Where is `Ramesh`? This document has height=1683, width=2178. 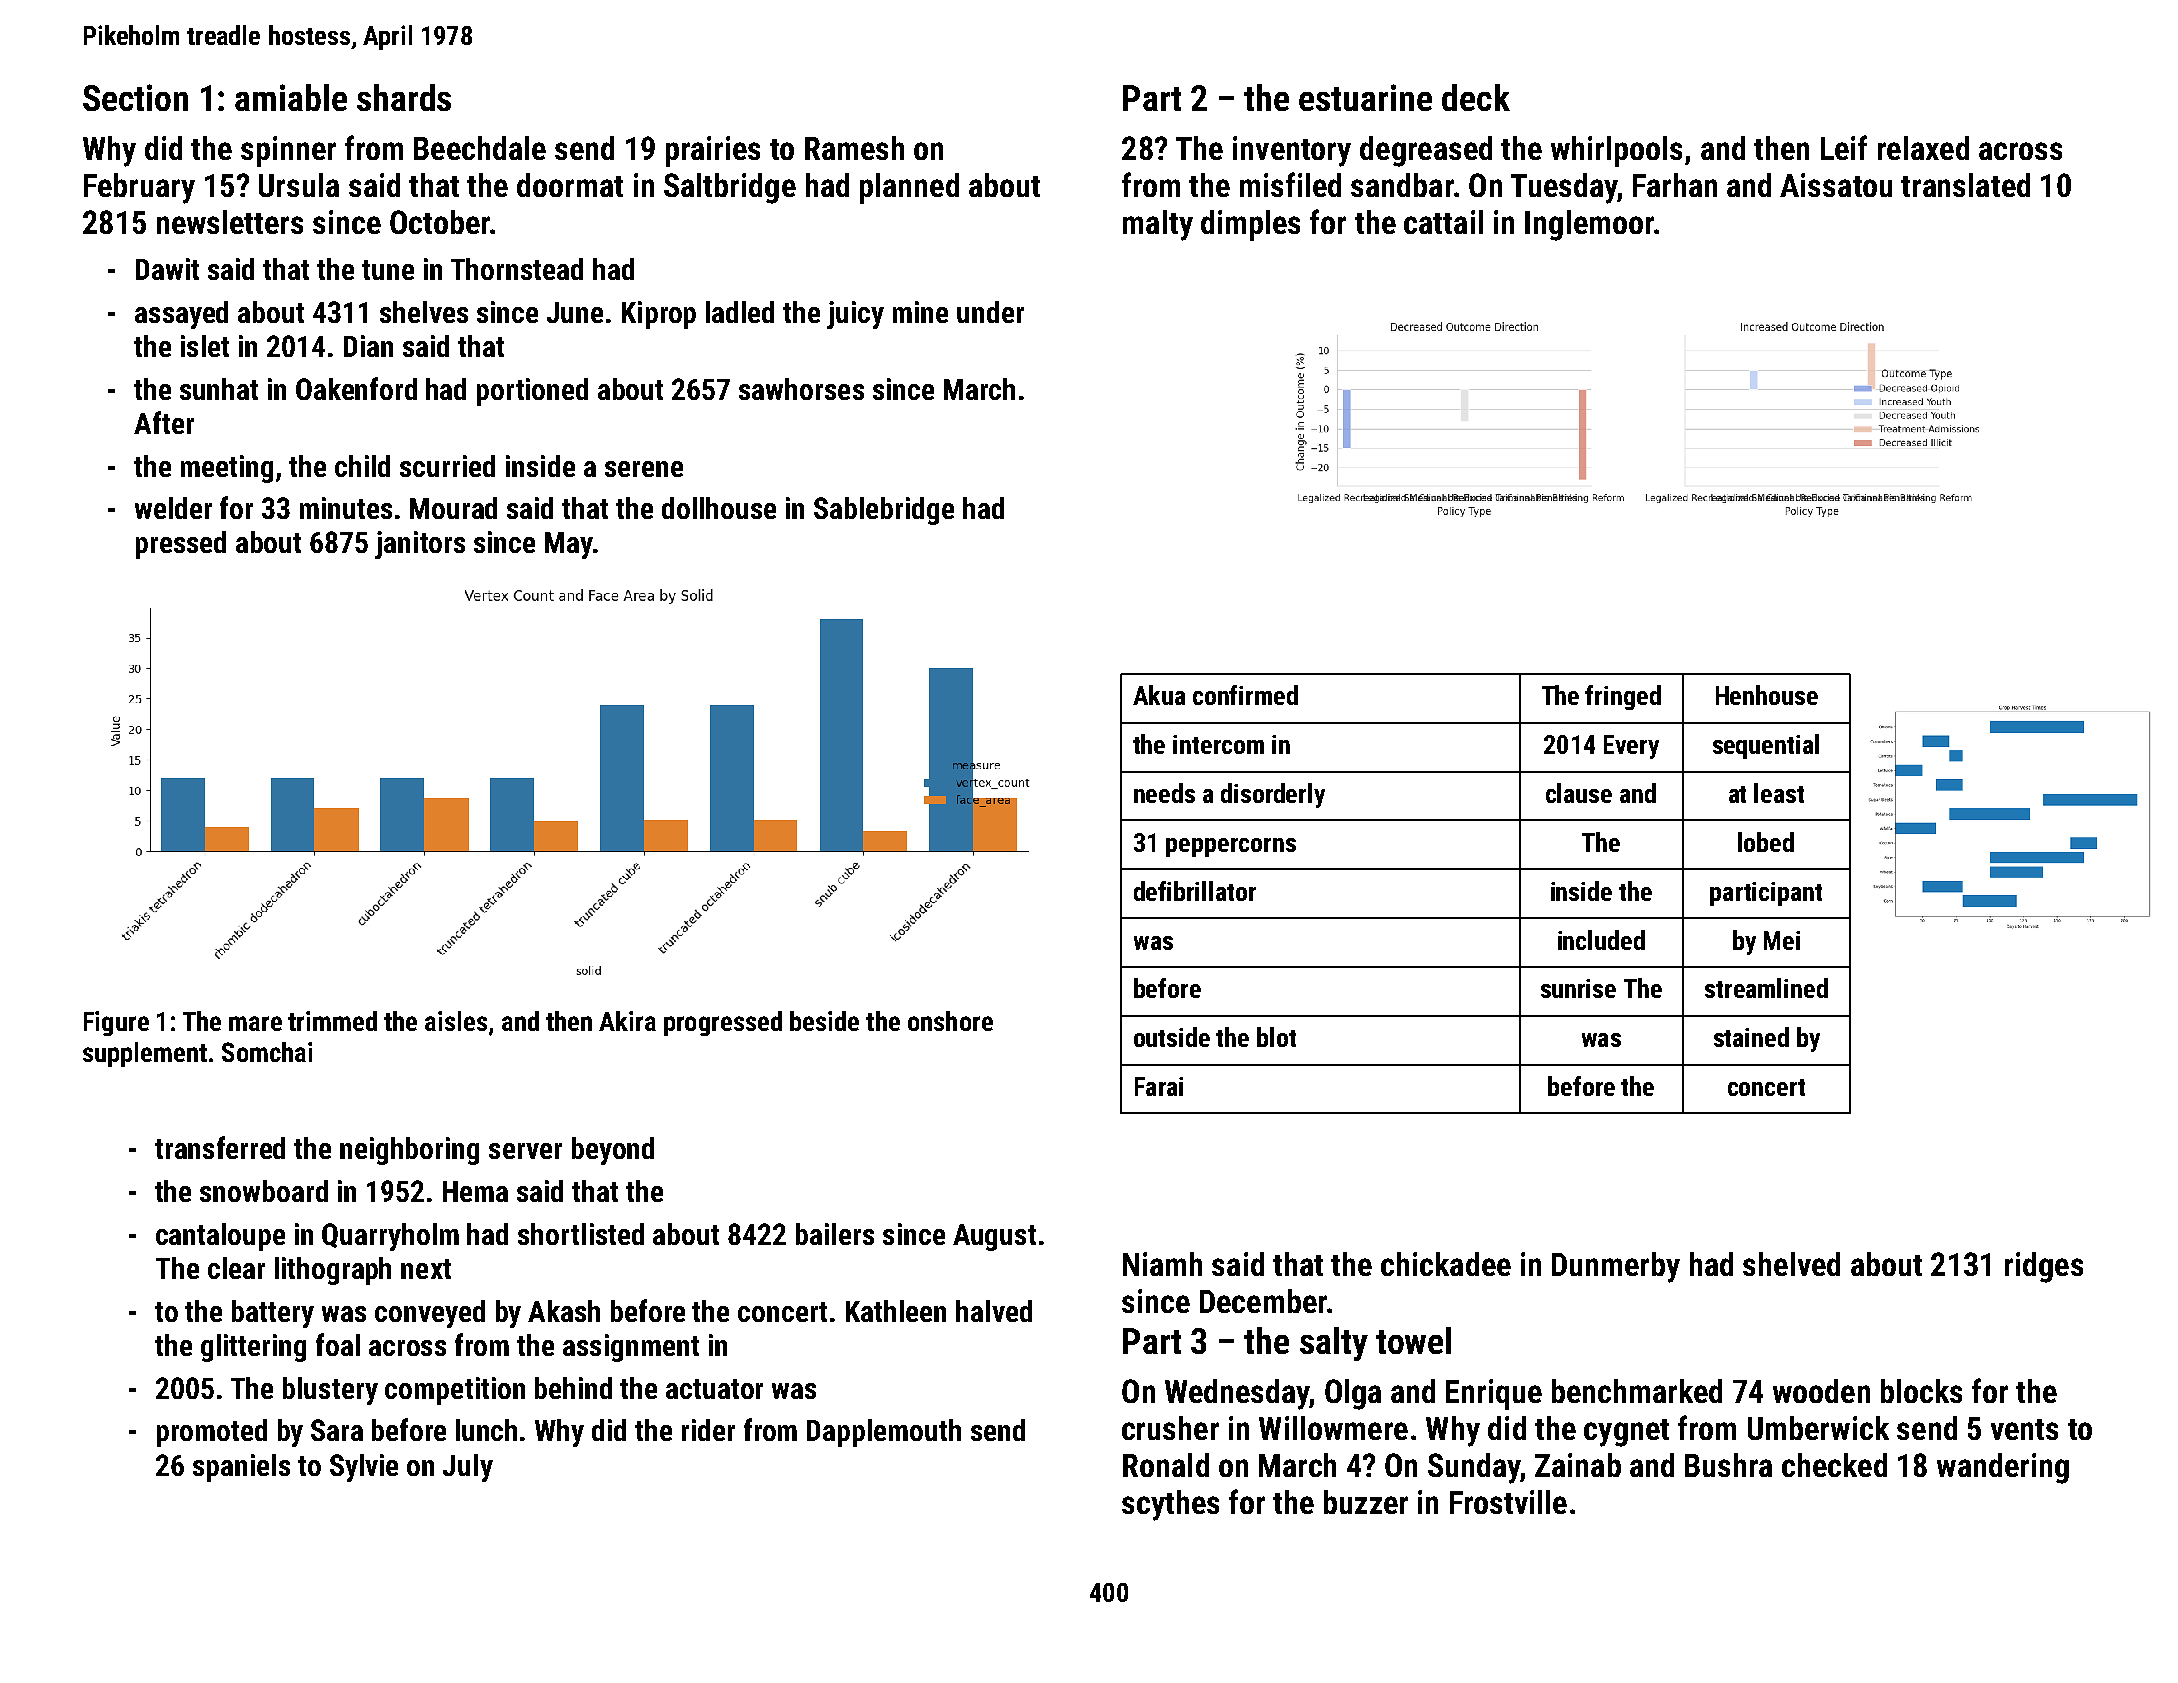
Ramesh is located at coordinates (854, 148).
